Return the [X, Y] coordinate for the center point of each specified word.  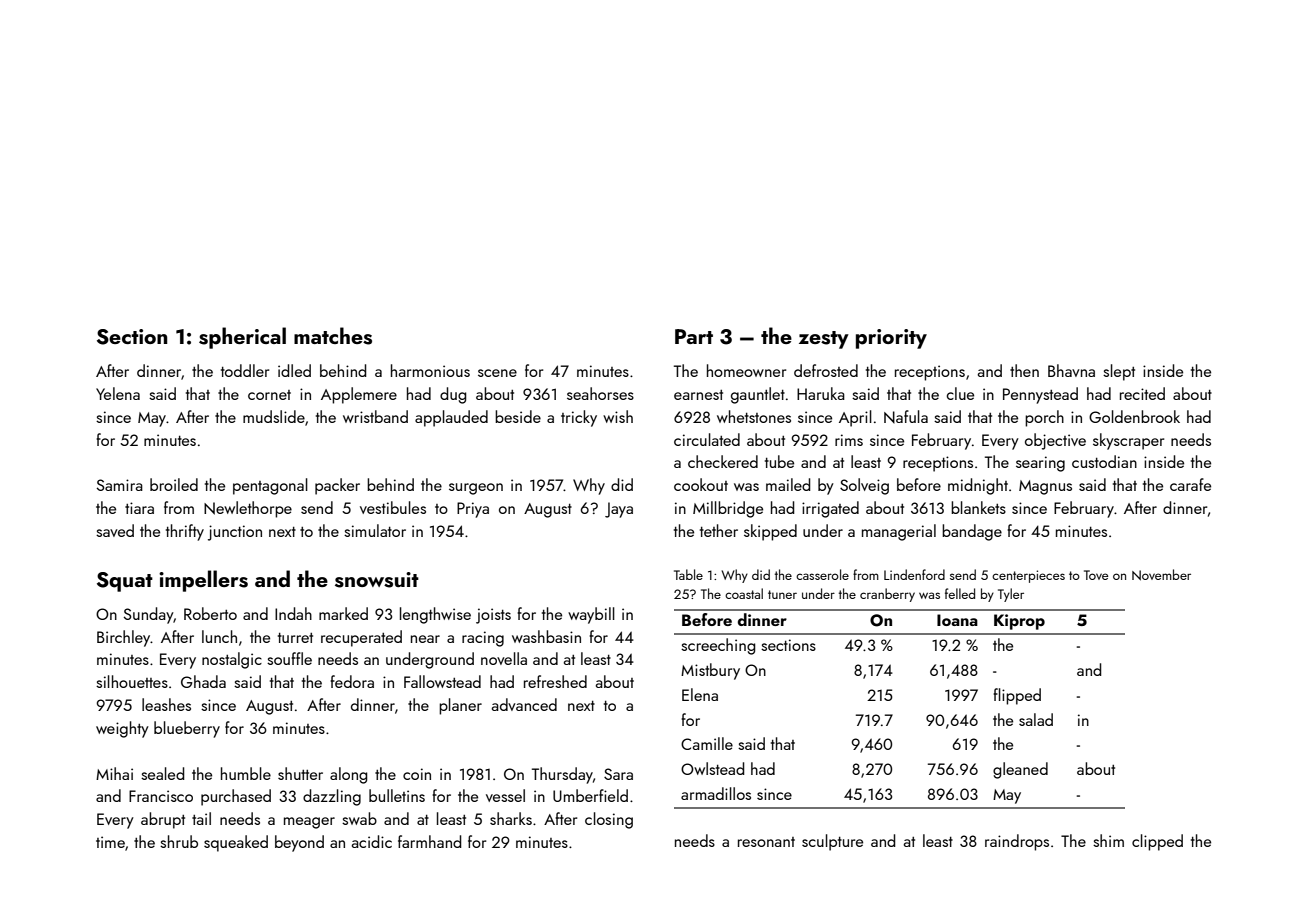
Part [694, 336]
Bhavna [1071, 370]
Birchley [124, 638]
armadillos [716, 793]
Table [688, 574]
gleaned [1020, 770]
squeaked [236, 843]
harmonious [430, 370]
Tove [1096, 575]
